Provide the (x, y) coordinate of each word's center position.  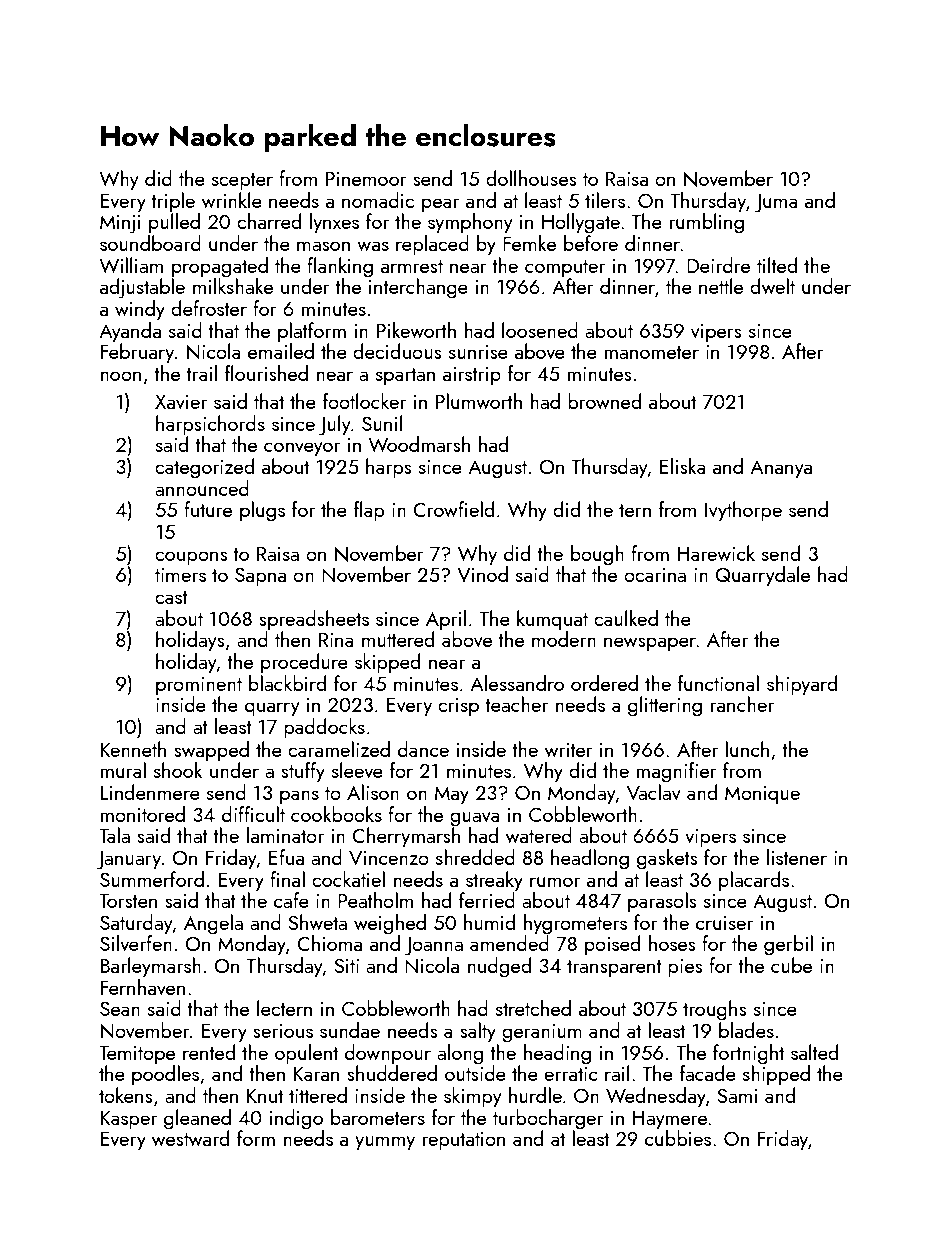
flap (369, 511)
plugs (262, 511)
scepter (242, 182)
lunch (747, 749)
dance (423, 749)
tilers (605, 200)
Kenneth (133, 749)
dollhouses (531, 178)
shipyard (802, 685)
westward (190, 1138)
